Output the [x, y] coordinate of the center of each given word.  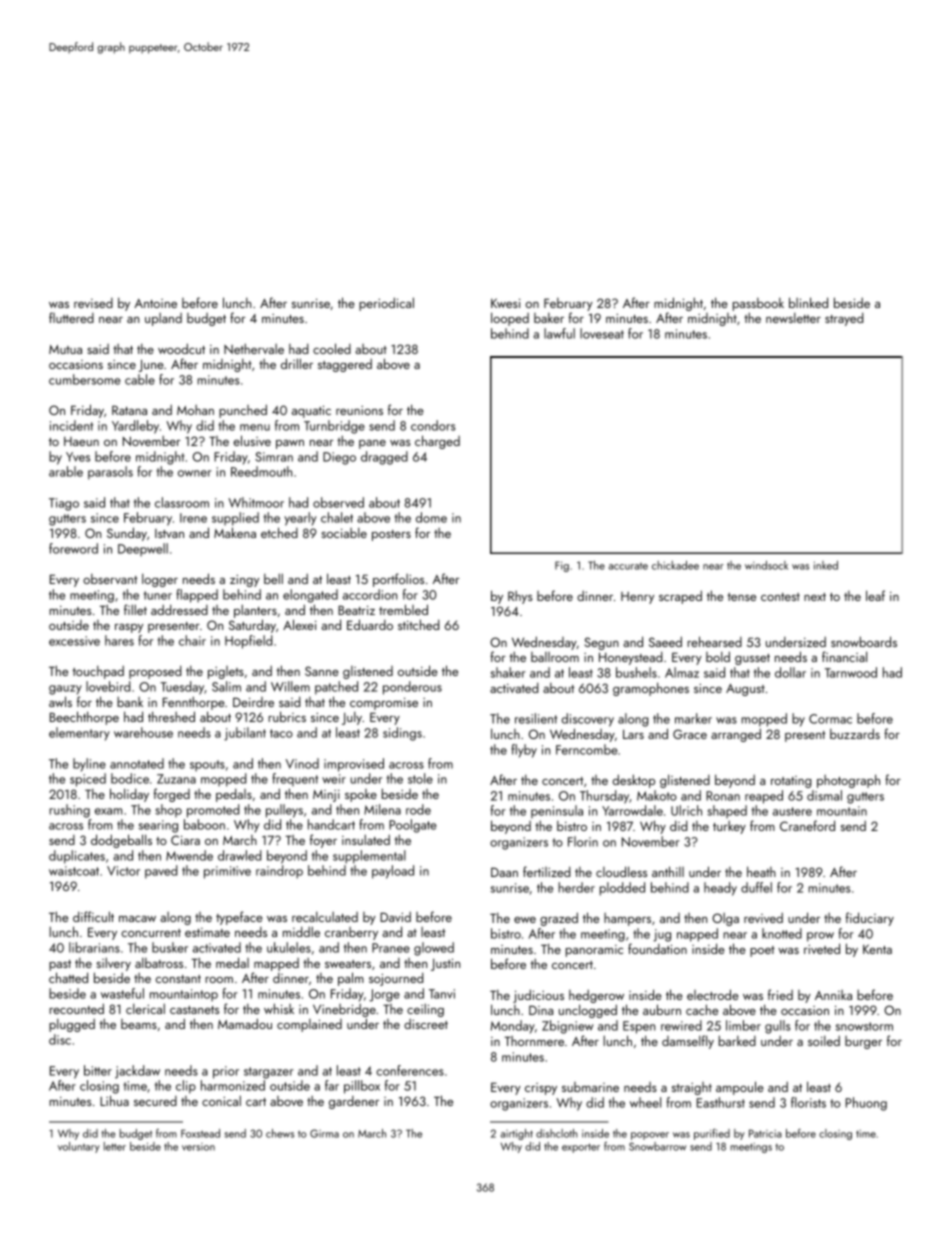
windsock [766, 565]
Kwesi [505, 303]
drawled [239, 855]
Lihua [114, 1100]
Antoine [155, 303]
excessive [74, 641]
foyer [323, 841]
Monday [513, 1027]
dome [431, 517]
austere [792, 811]
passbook [758, 304]
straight [692, 1088]
